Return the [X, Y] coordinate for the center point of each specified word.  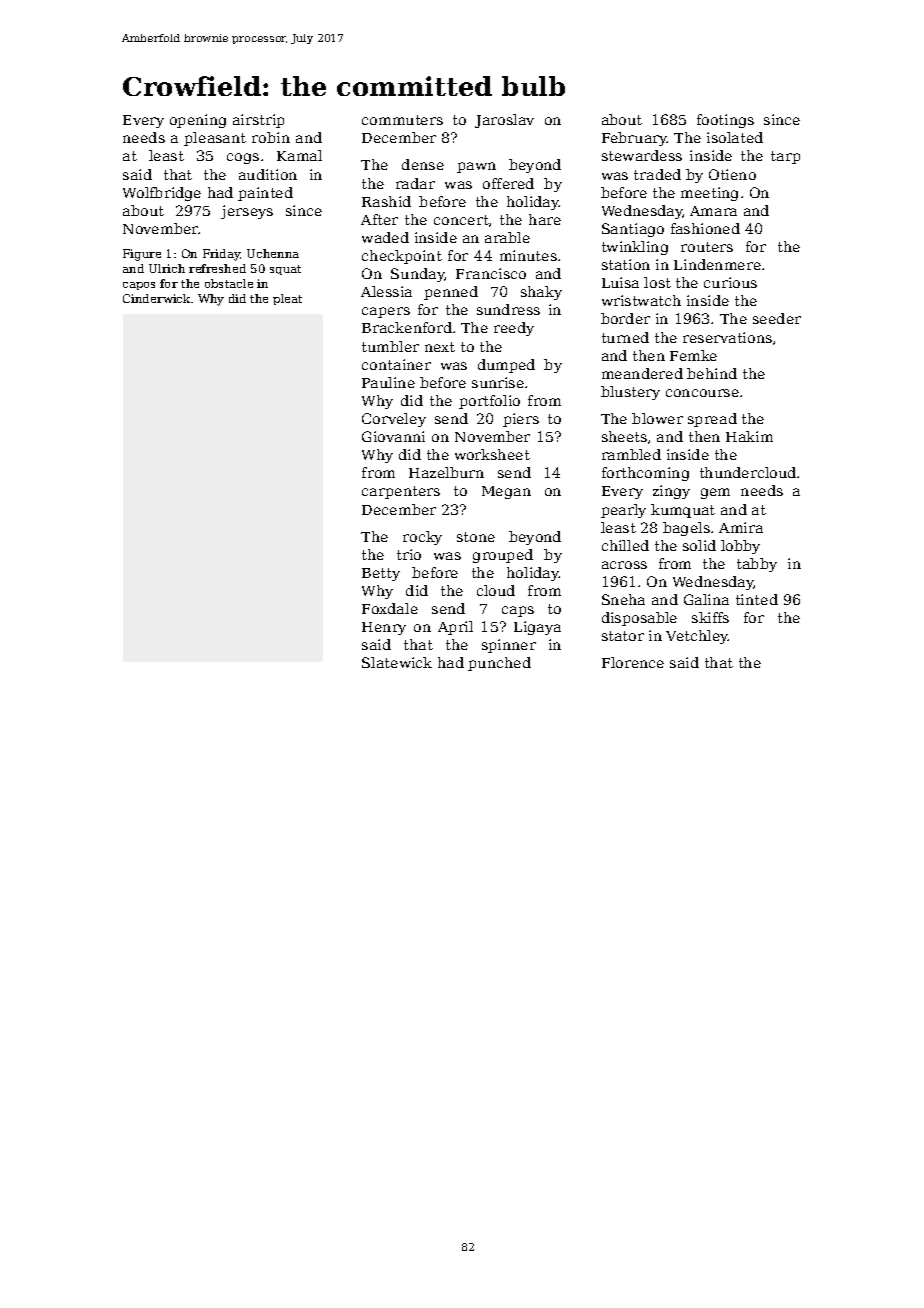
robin [271, 137]
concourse [702, 393]
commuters [402, 120]
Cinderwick [156, 298]
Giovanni [393, 436]
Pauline [388, 382]
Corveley [394, 420]
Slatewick [397, 662]
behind [712, 373]
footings [725, 121]
